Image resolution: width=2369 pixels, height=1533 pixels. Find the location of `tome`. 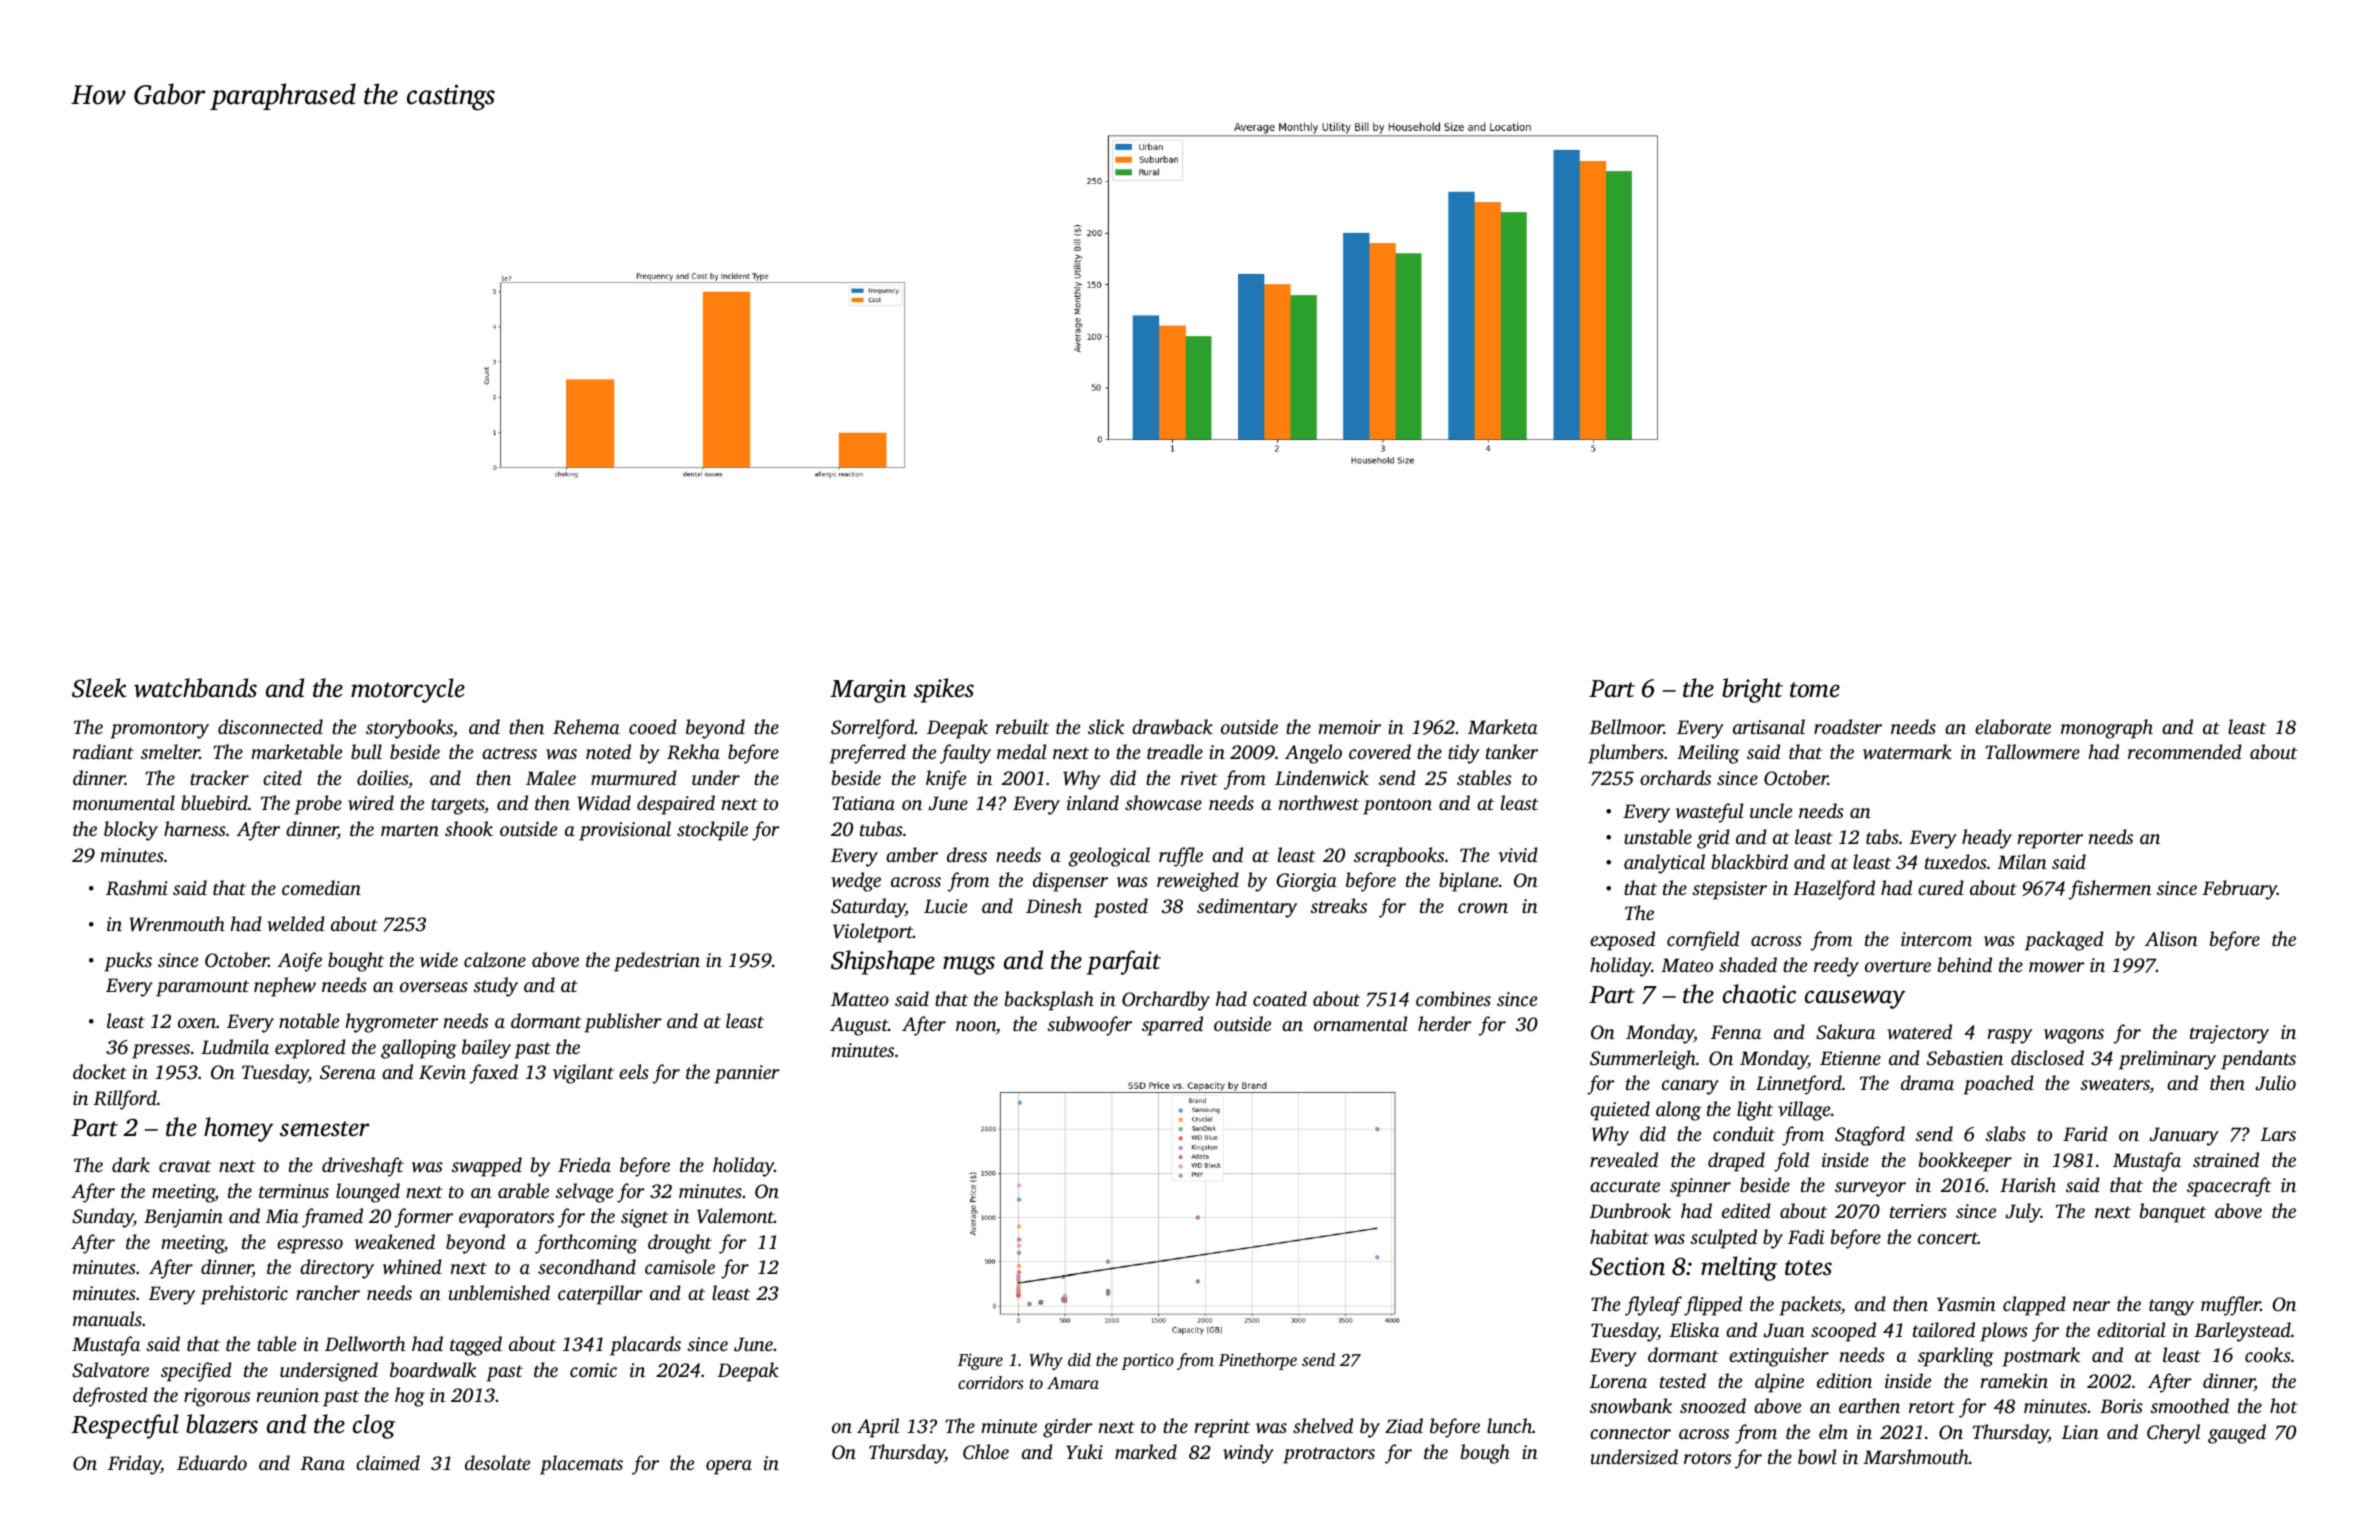

tome is located at coordinates (1815, 690).
